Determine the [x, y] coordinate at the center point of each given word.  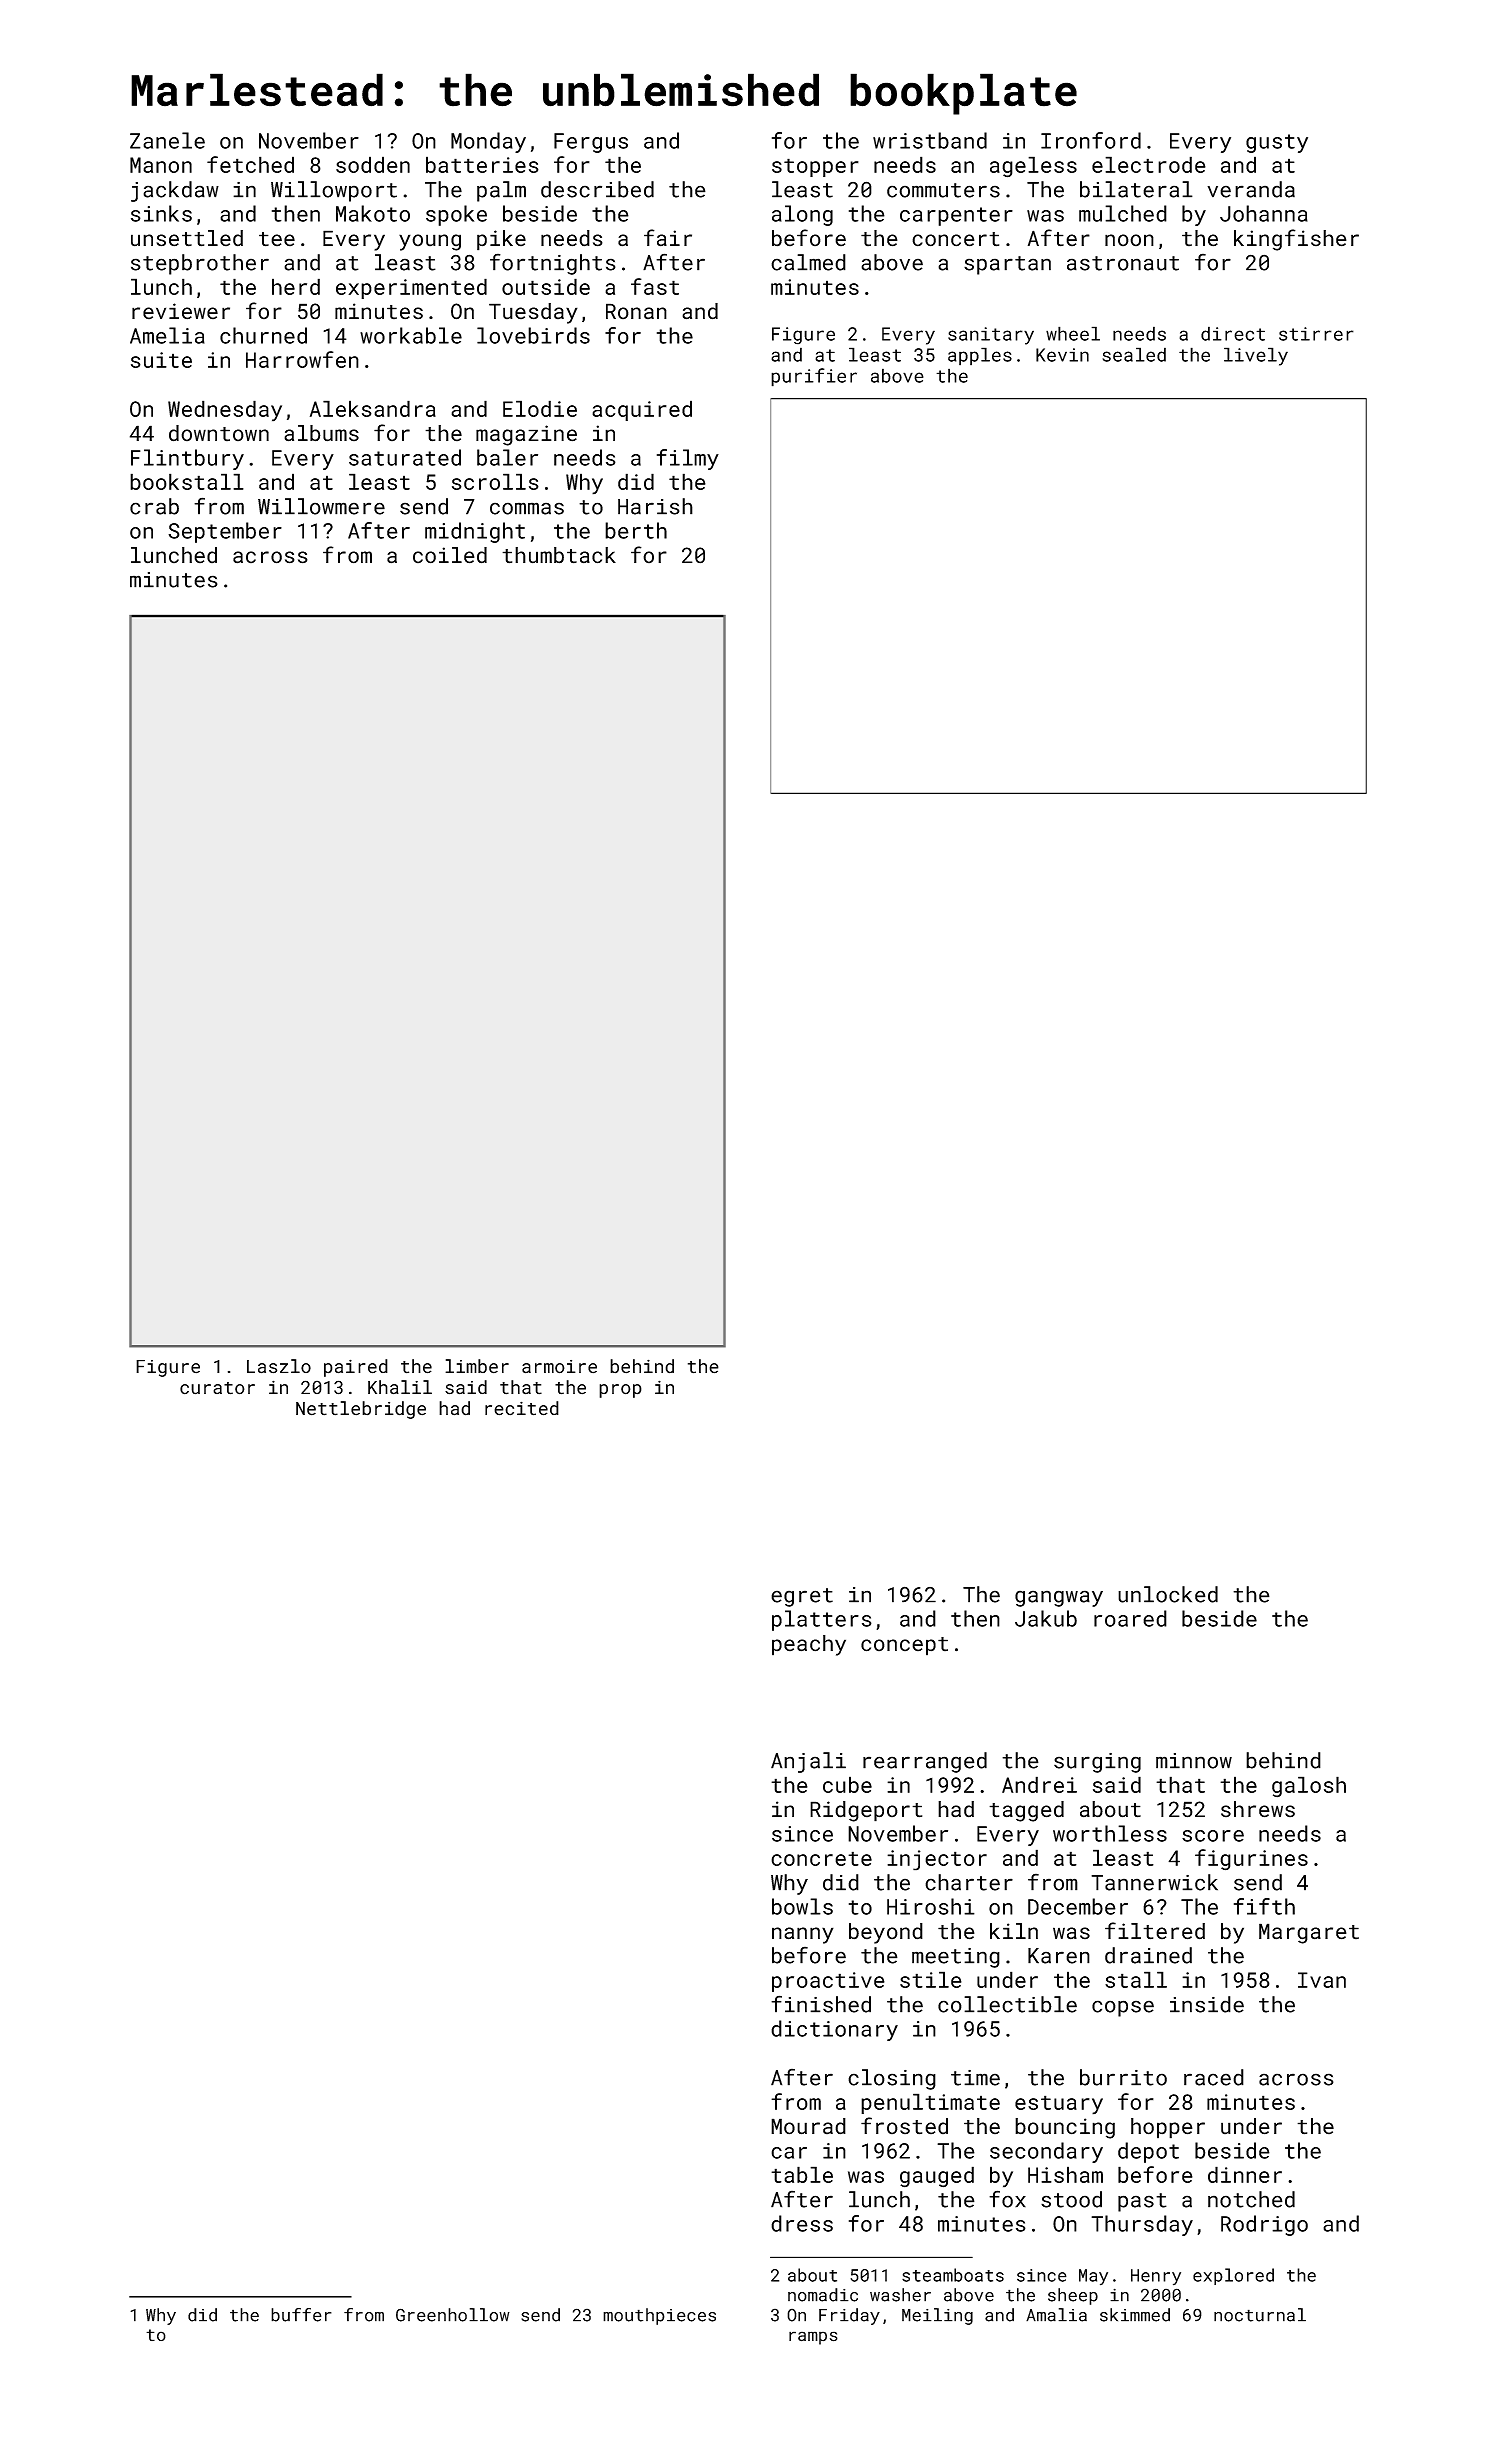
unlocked [1168, 1594]
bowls [802, 1906]
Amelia [167, 335]
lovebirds [533, 335]
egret [802, 1597]
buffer [301, 2315]
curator [217, 1388]
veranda [1251, 189]
